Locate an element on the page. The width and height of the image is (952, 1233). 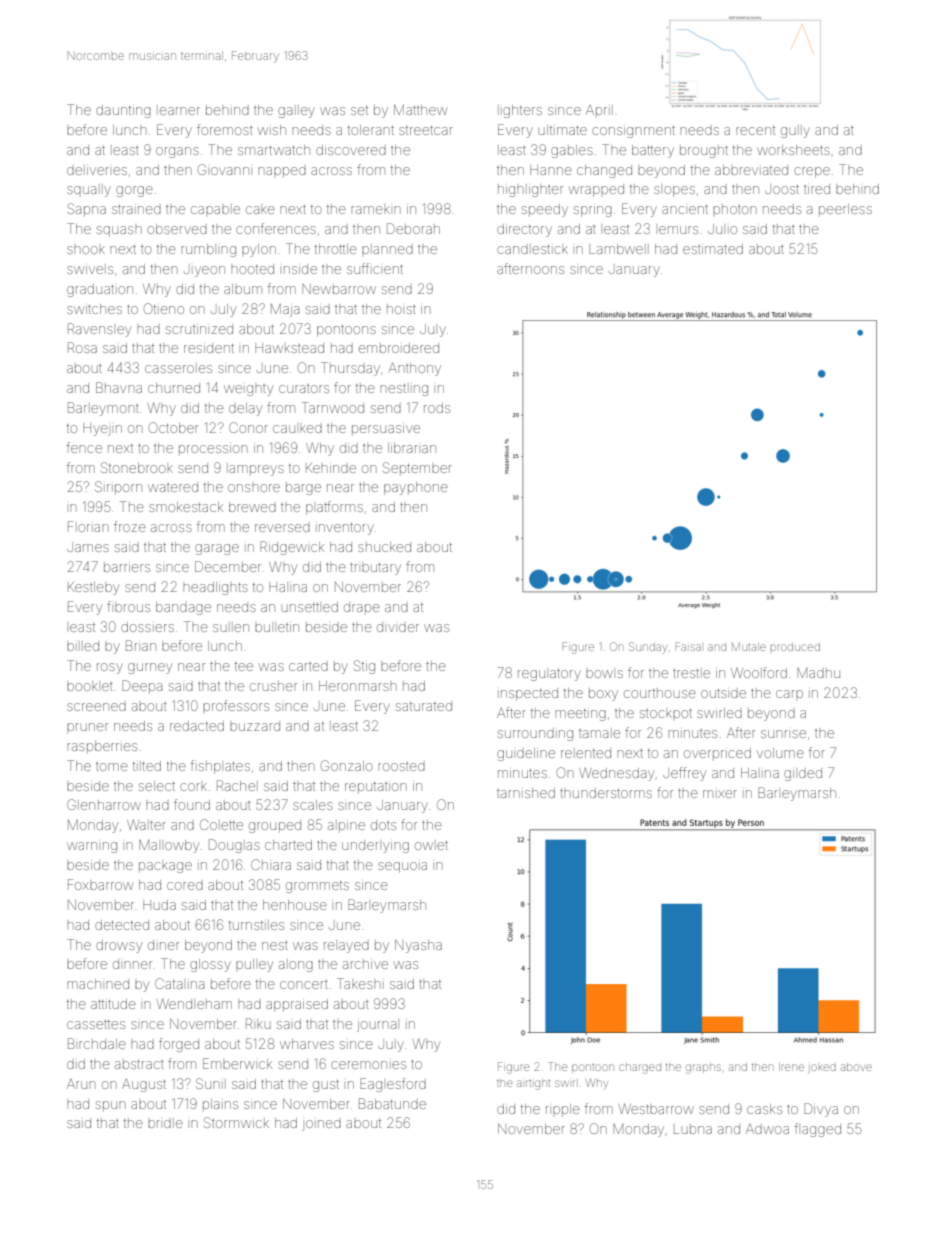
hoist is located at coordinates (401, 309).
